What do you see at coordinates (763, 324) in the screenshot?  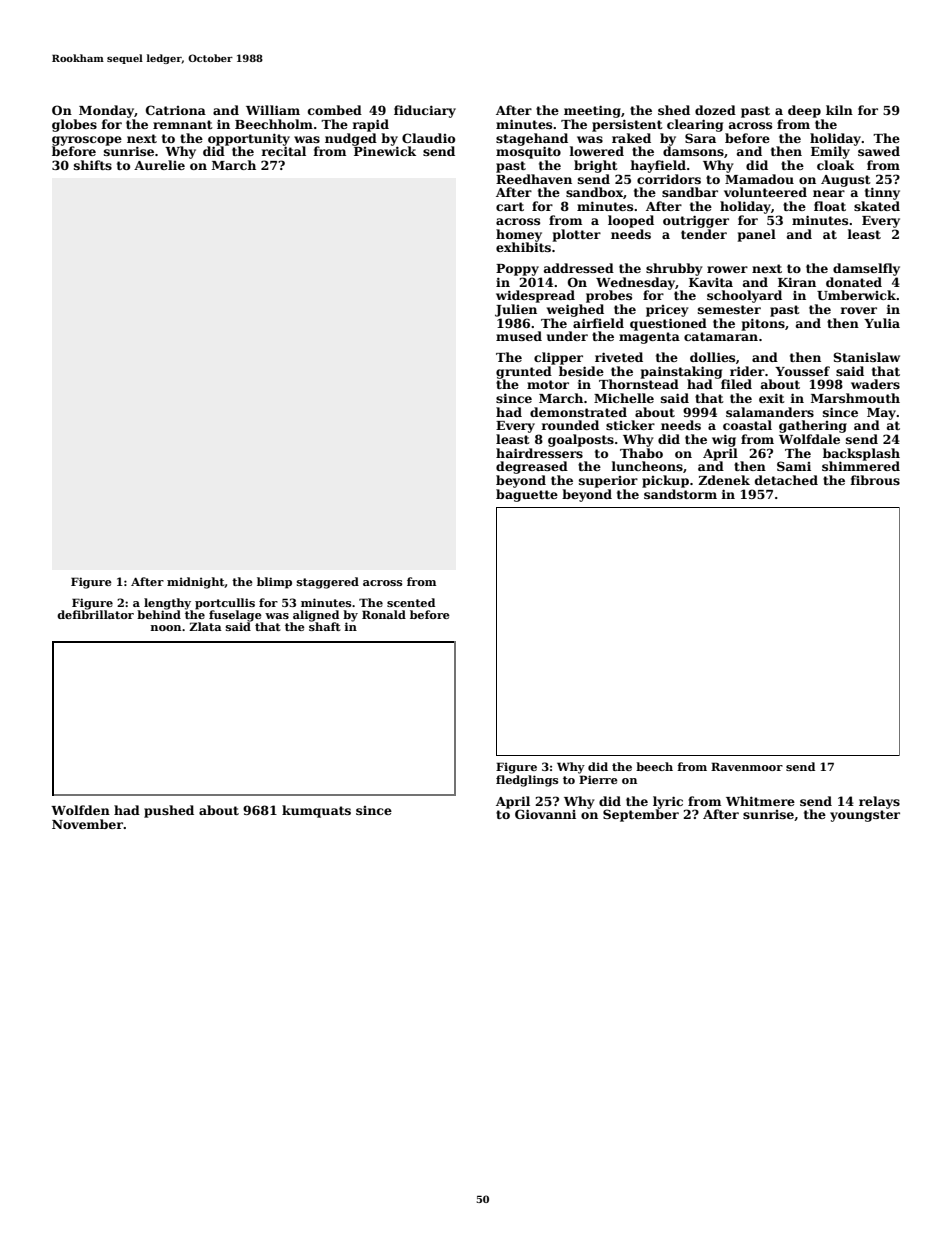 I see `pitons` at bounding box center [763, 324].
